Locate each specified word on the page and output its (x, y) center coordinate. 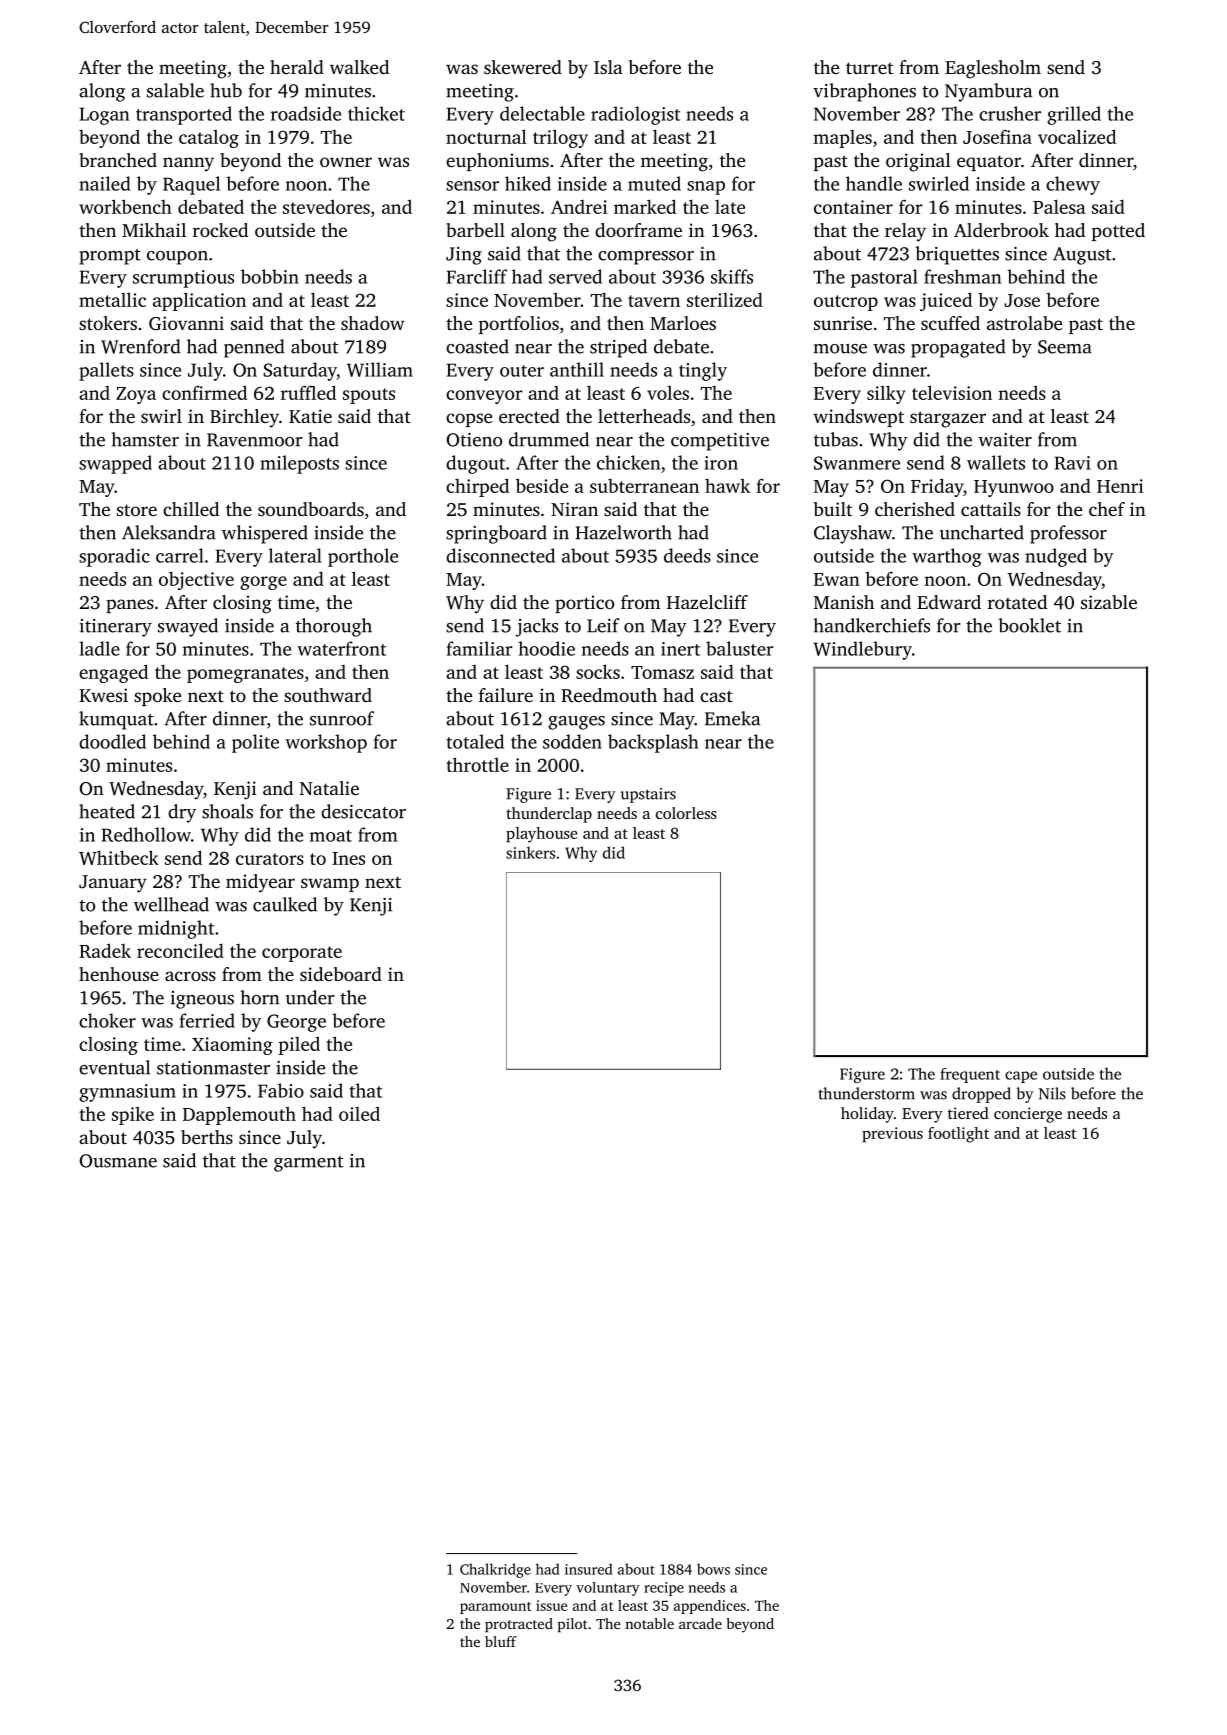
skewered (523, 67)
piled (299, 1046)
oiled (359, 1114)
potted (1118, 232)
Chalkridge (495, 1570)
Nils (1052, 1093)
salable (175, 90)
